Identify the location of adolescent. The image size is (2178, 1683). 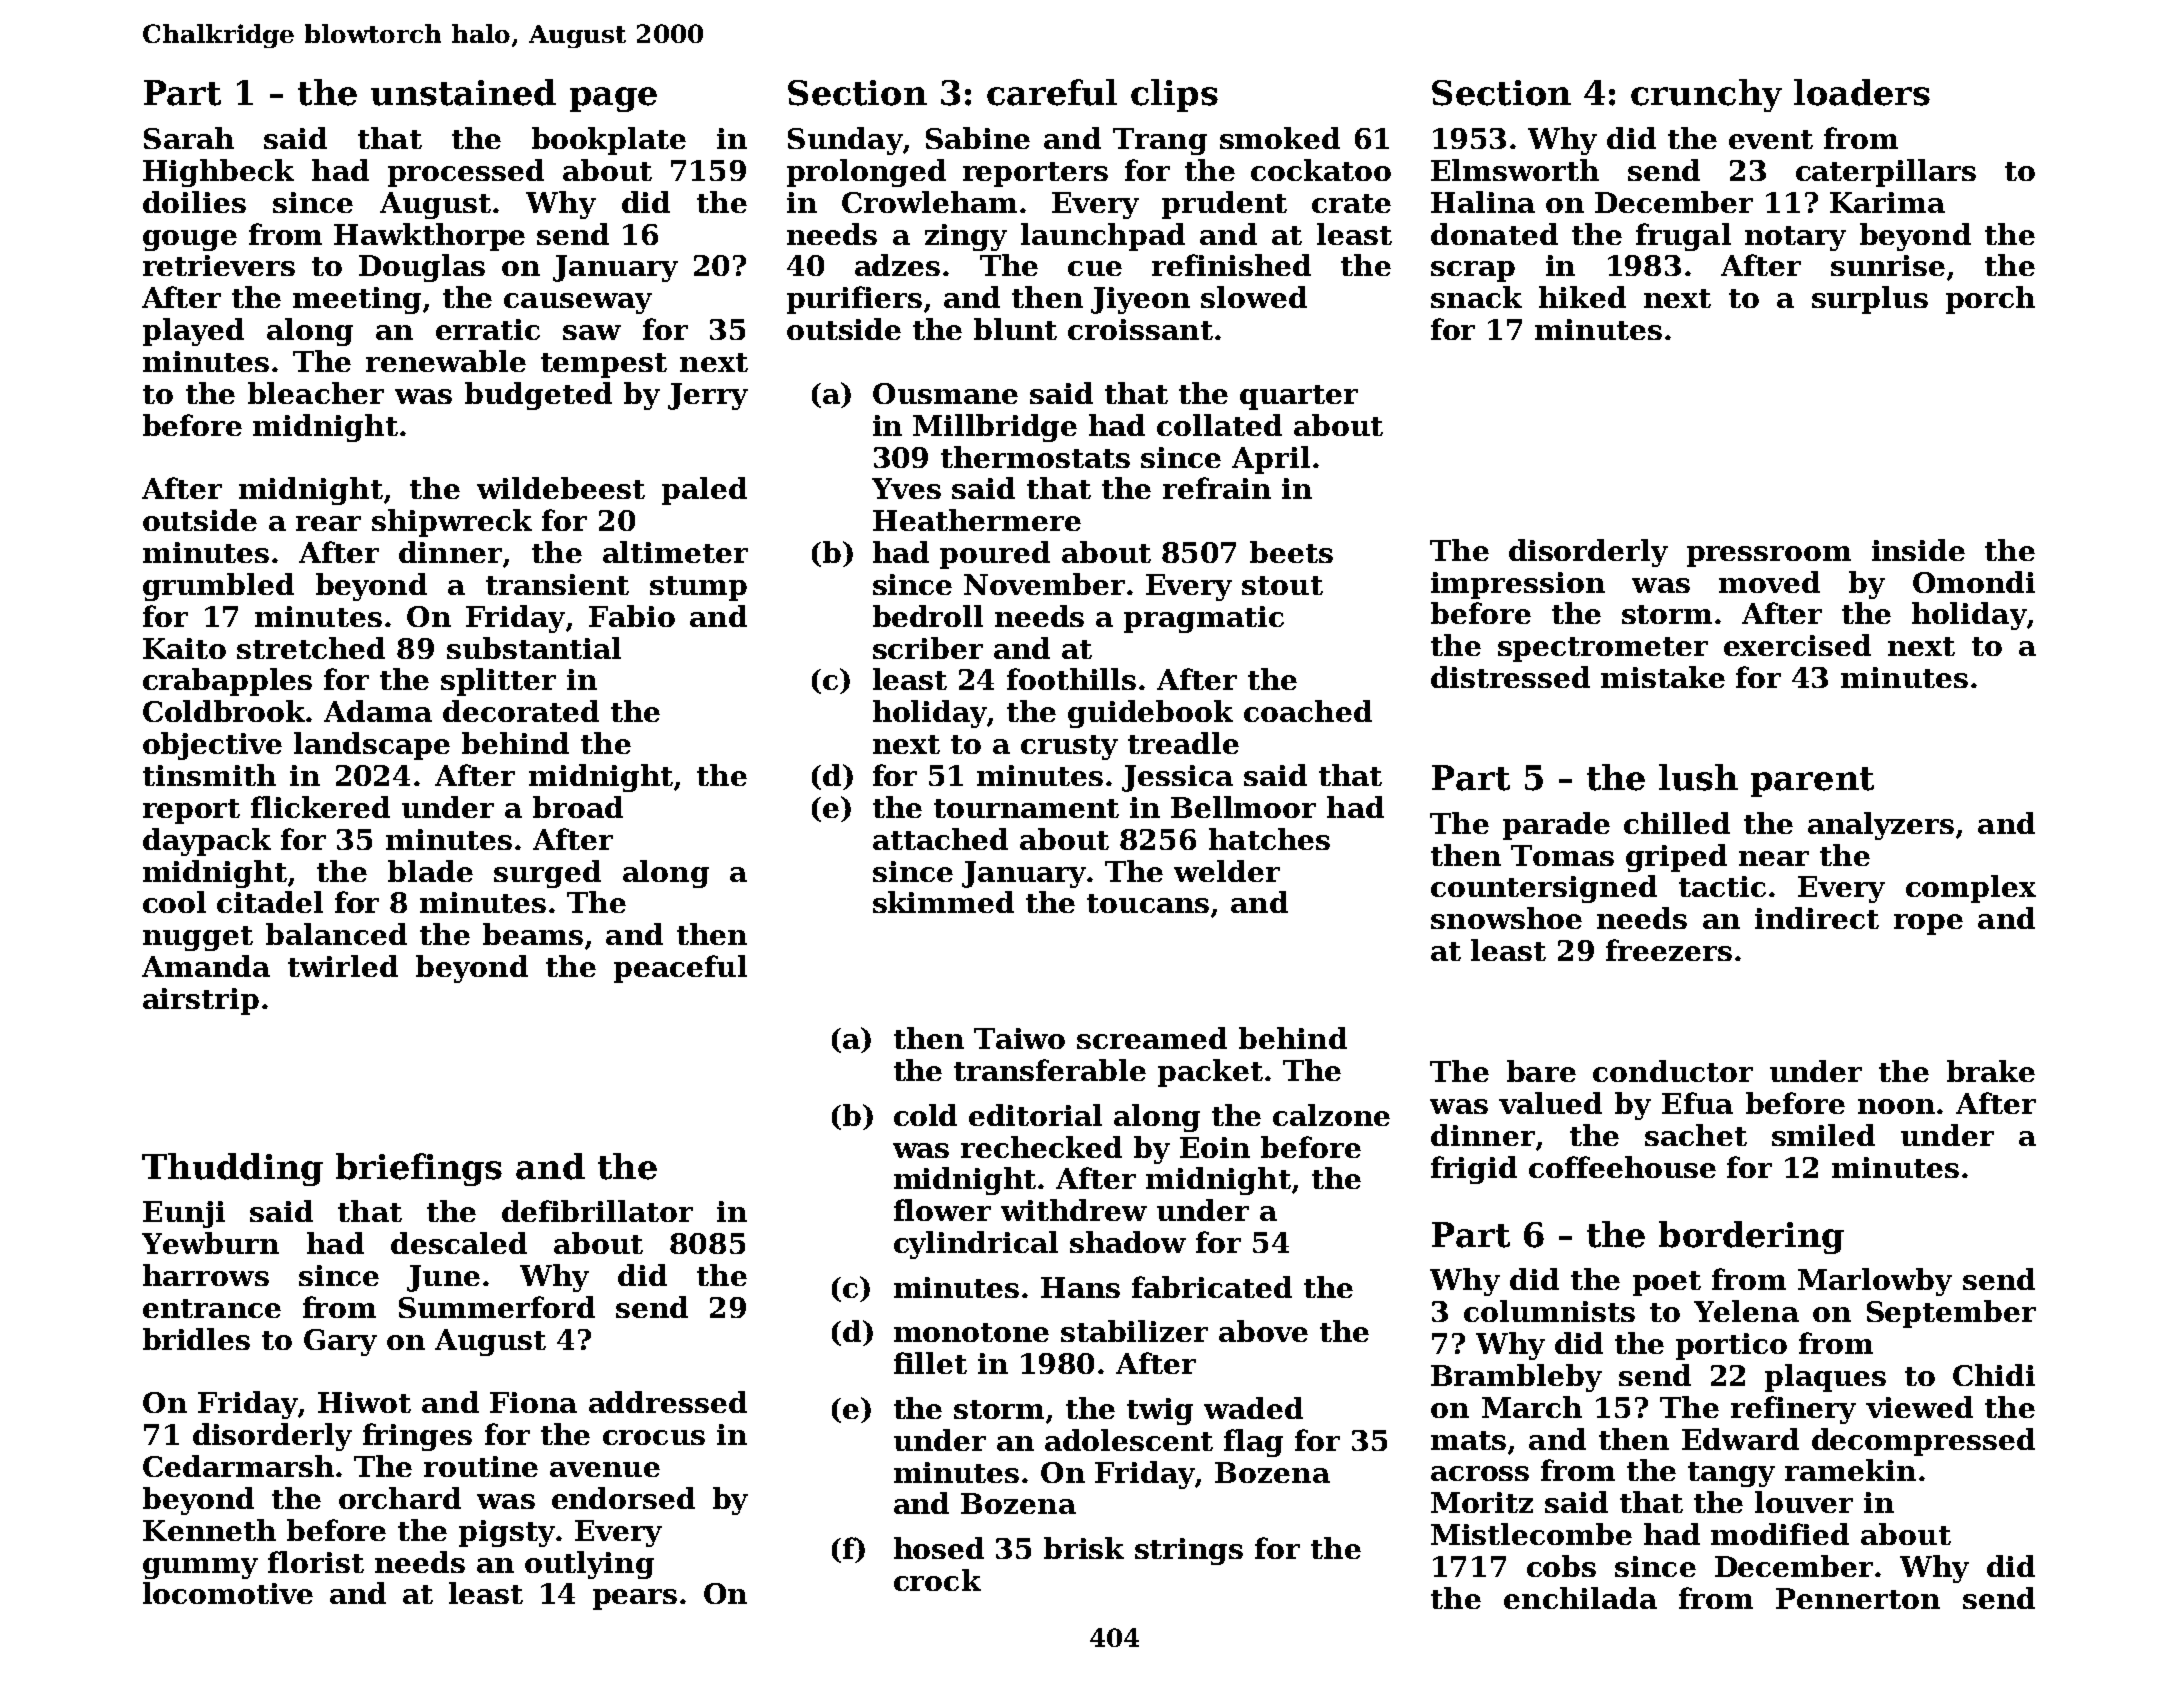
(1129, 1440).
